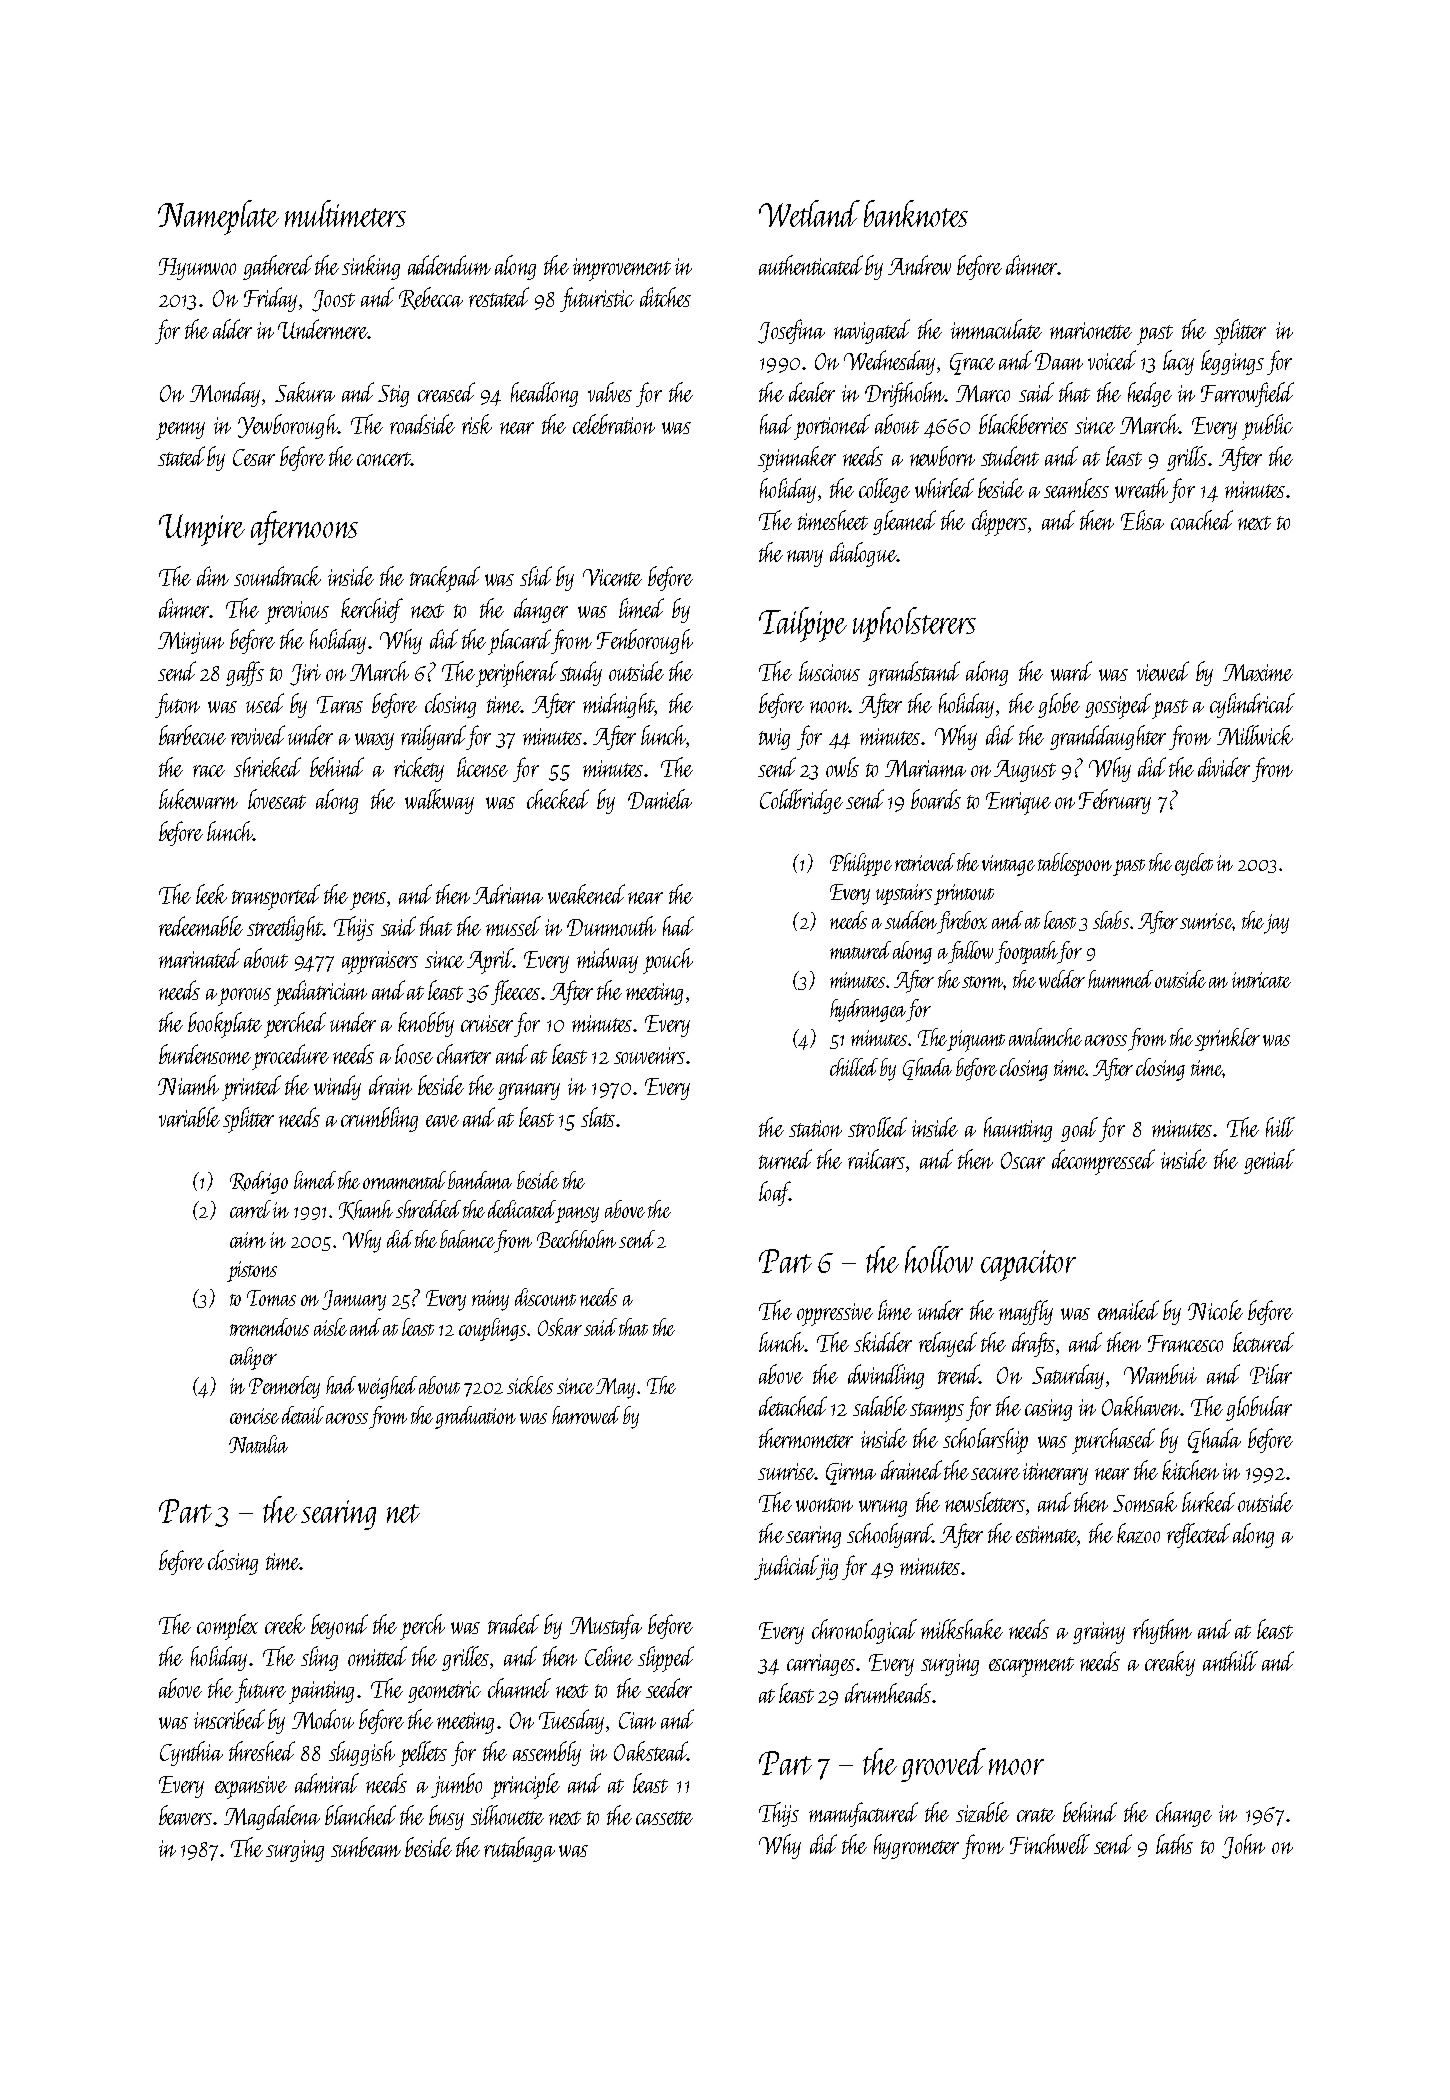  Describe the element at coordinates (377, 1656) in the document. I see `omitted` at that location.
